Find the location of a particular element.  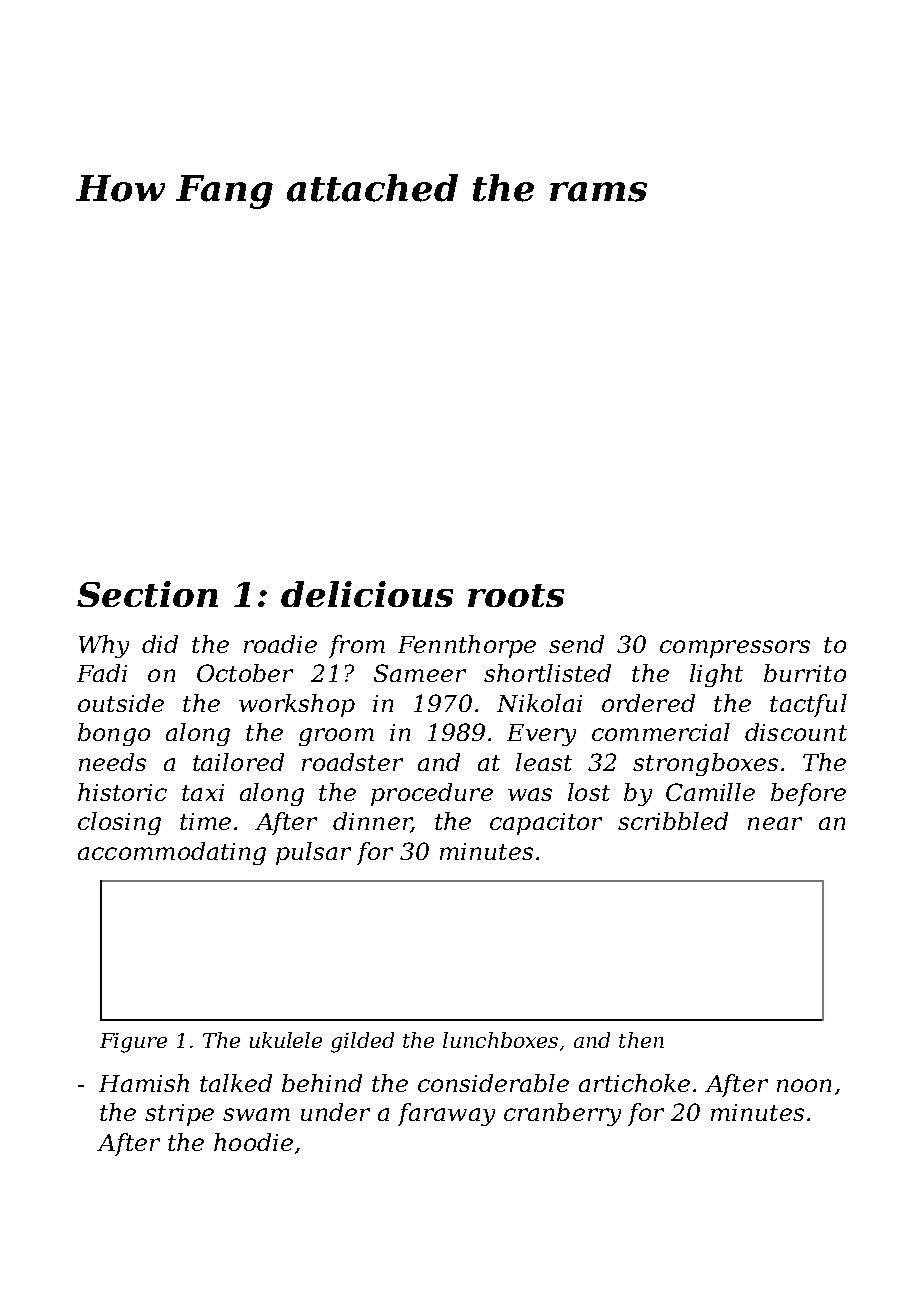

then is located at coordinates (641, 1040).
